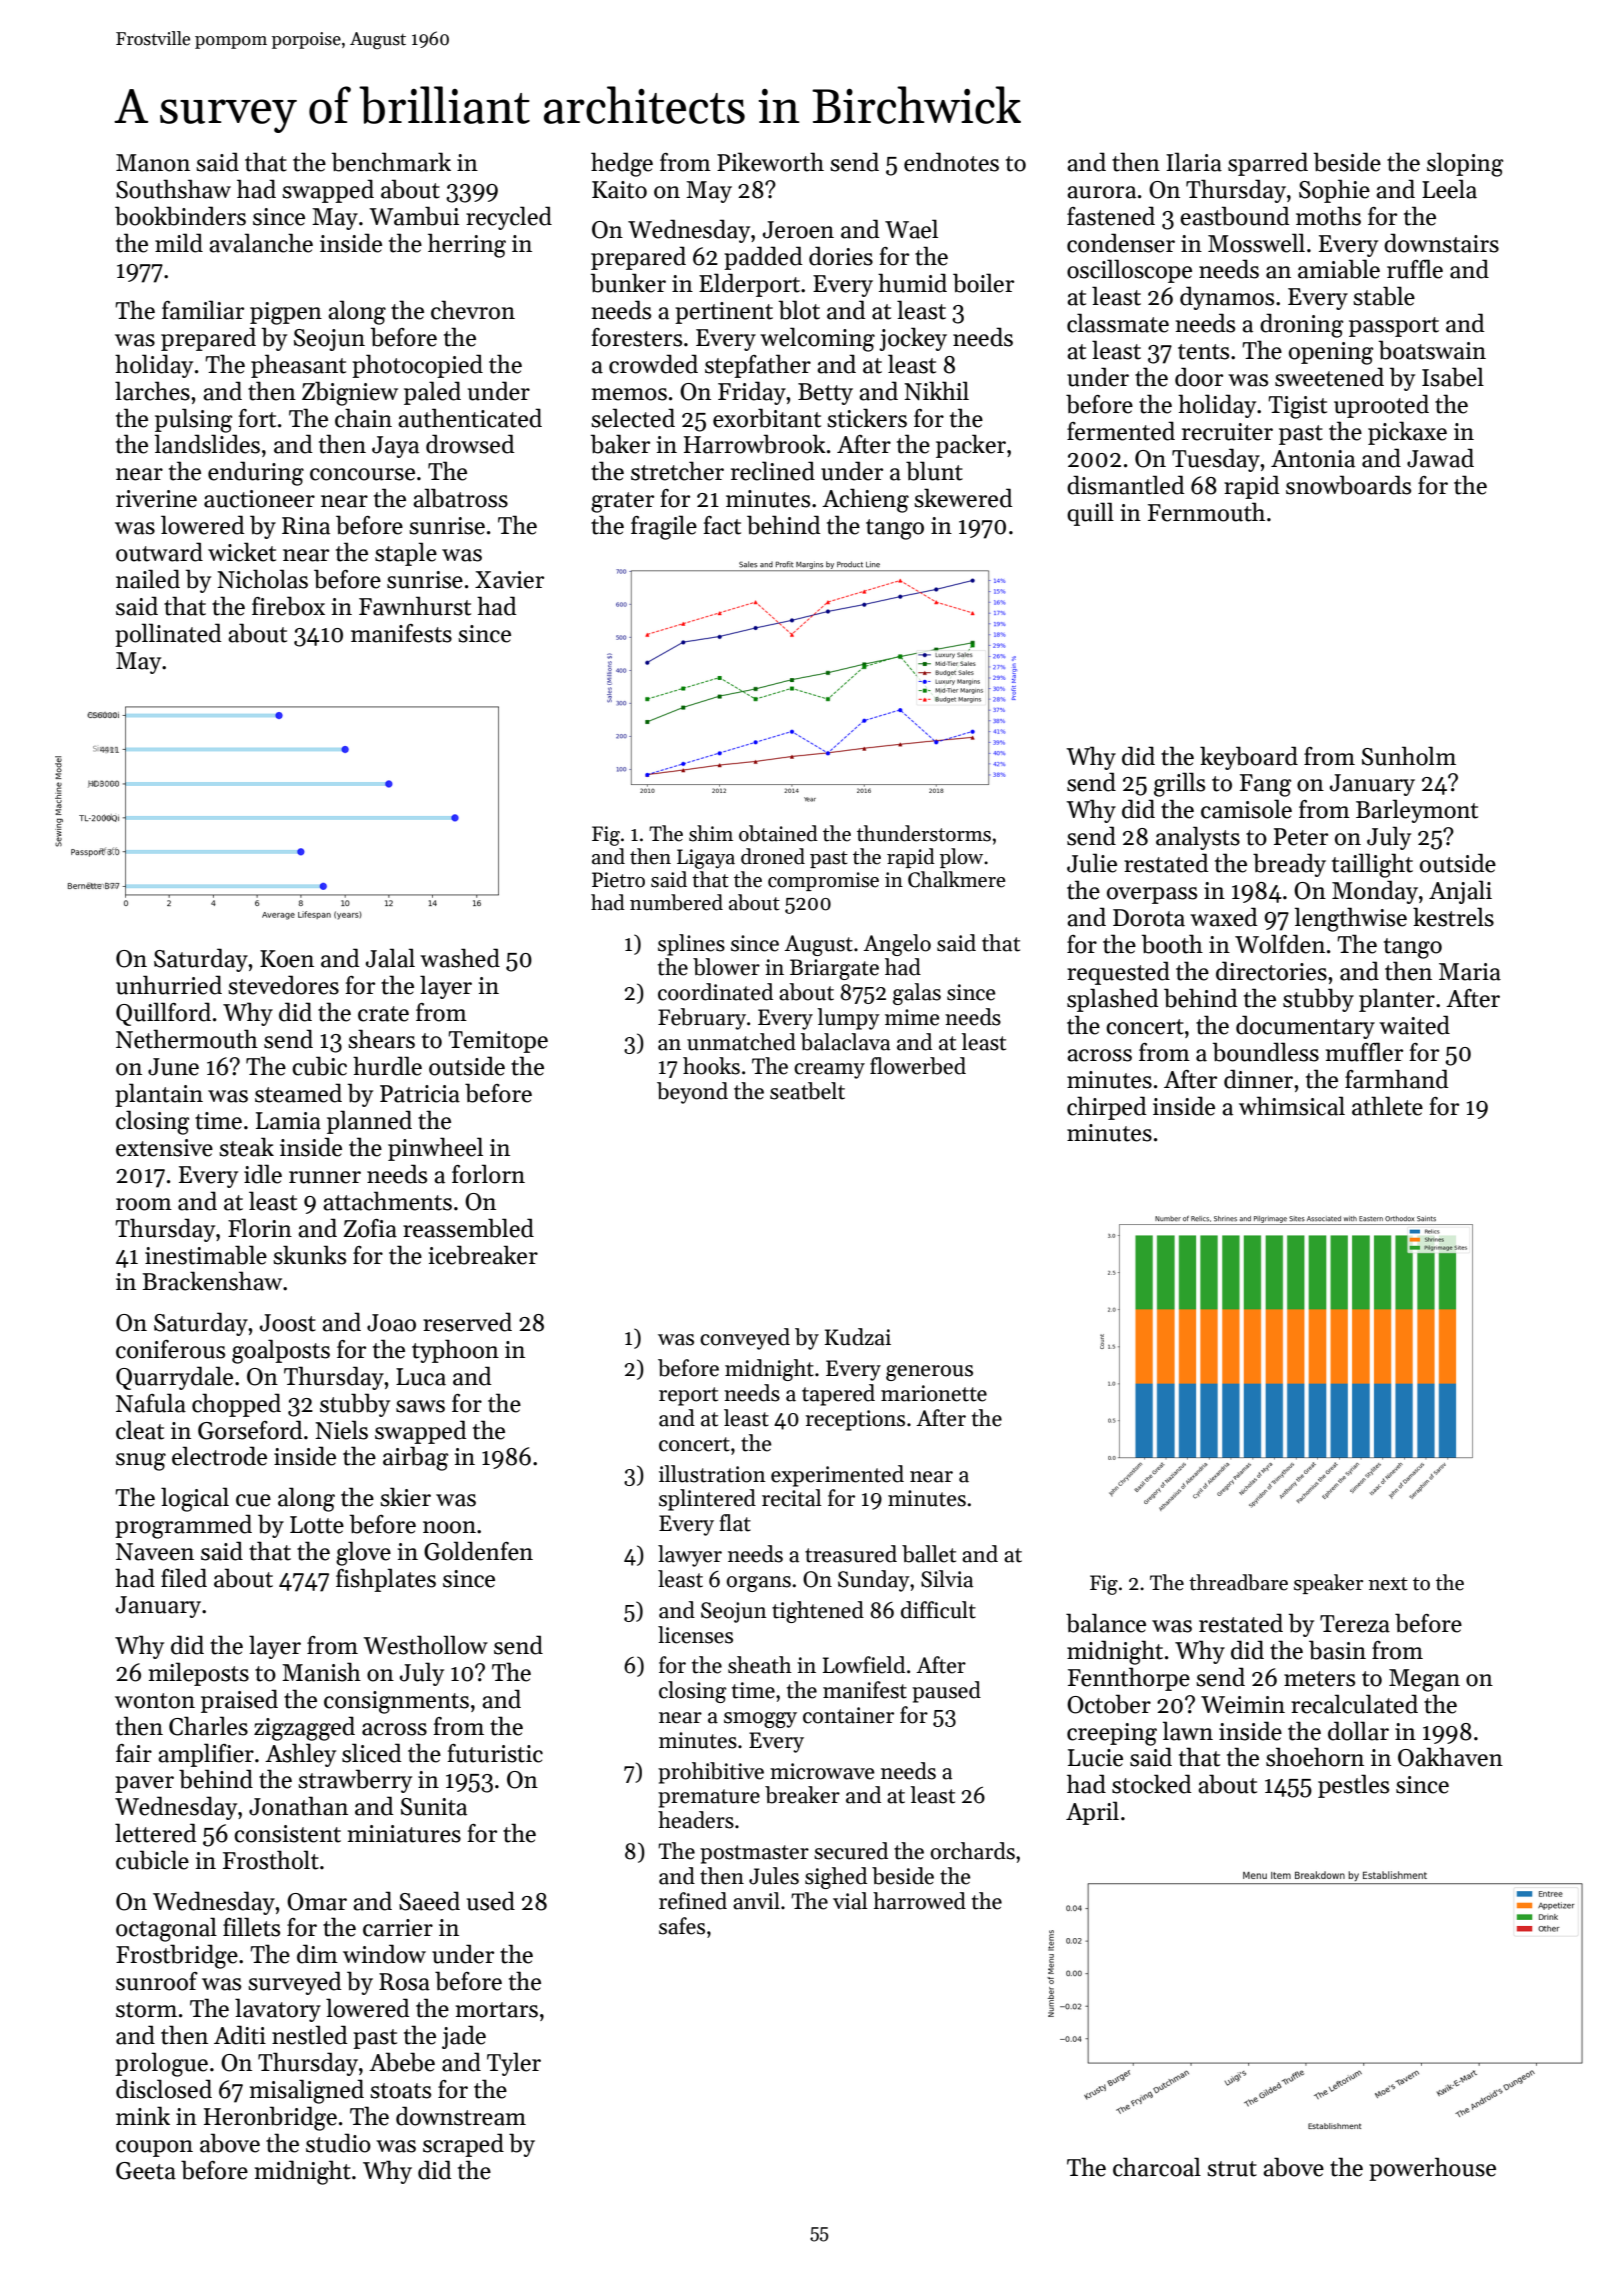 This image has width=1620, height=2292. What do you see at coordinates (1450, 1757) in the image?
I see `Oakhaven` at bounding box center [1450, 1757].
